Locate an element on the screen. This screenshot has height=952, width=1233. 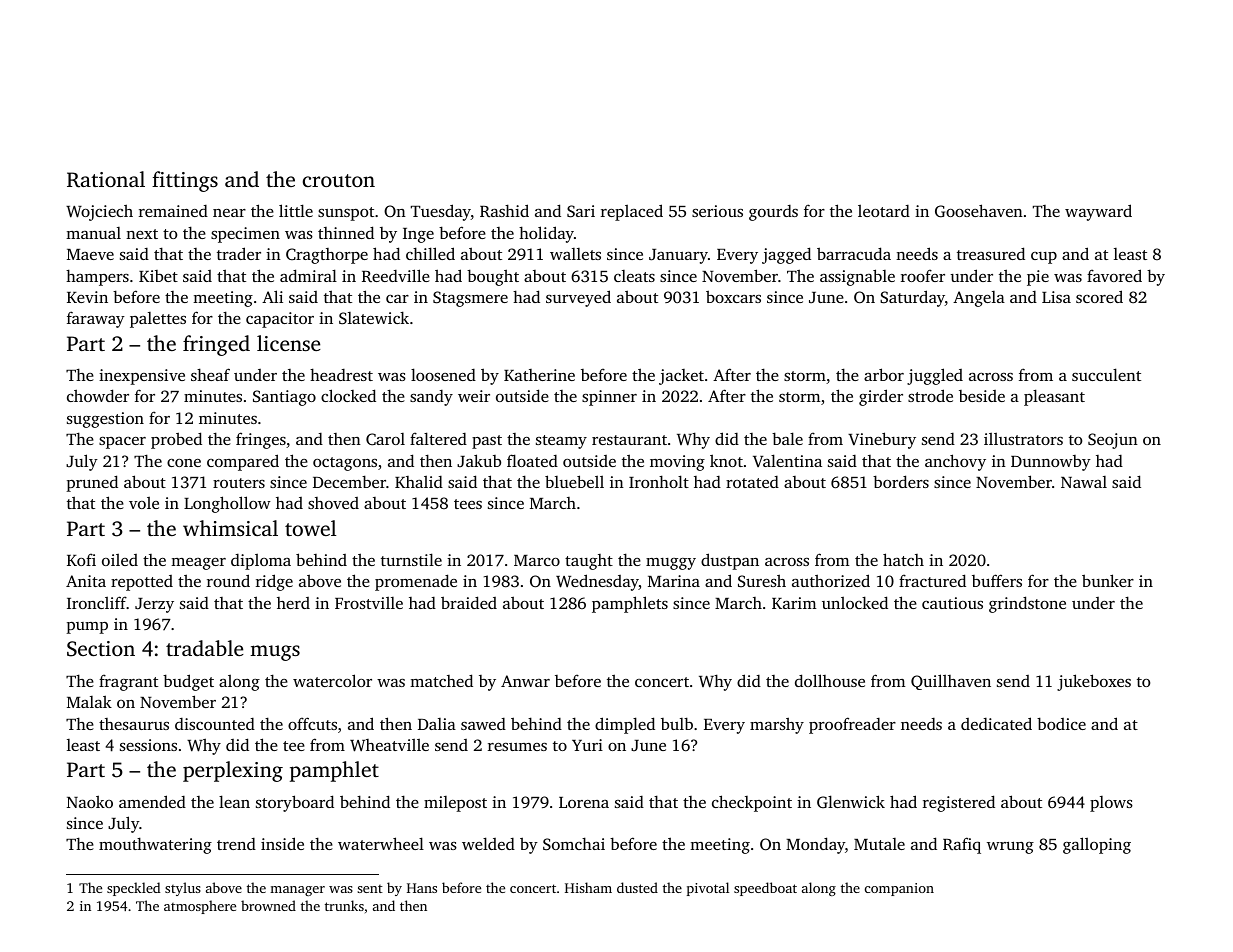
juggled is located at coordinates (935, 376).
